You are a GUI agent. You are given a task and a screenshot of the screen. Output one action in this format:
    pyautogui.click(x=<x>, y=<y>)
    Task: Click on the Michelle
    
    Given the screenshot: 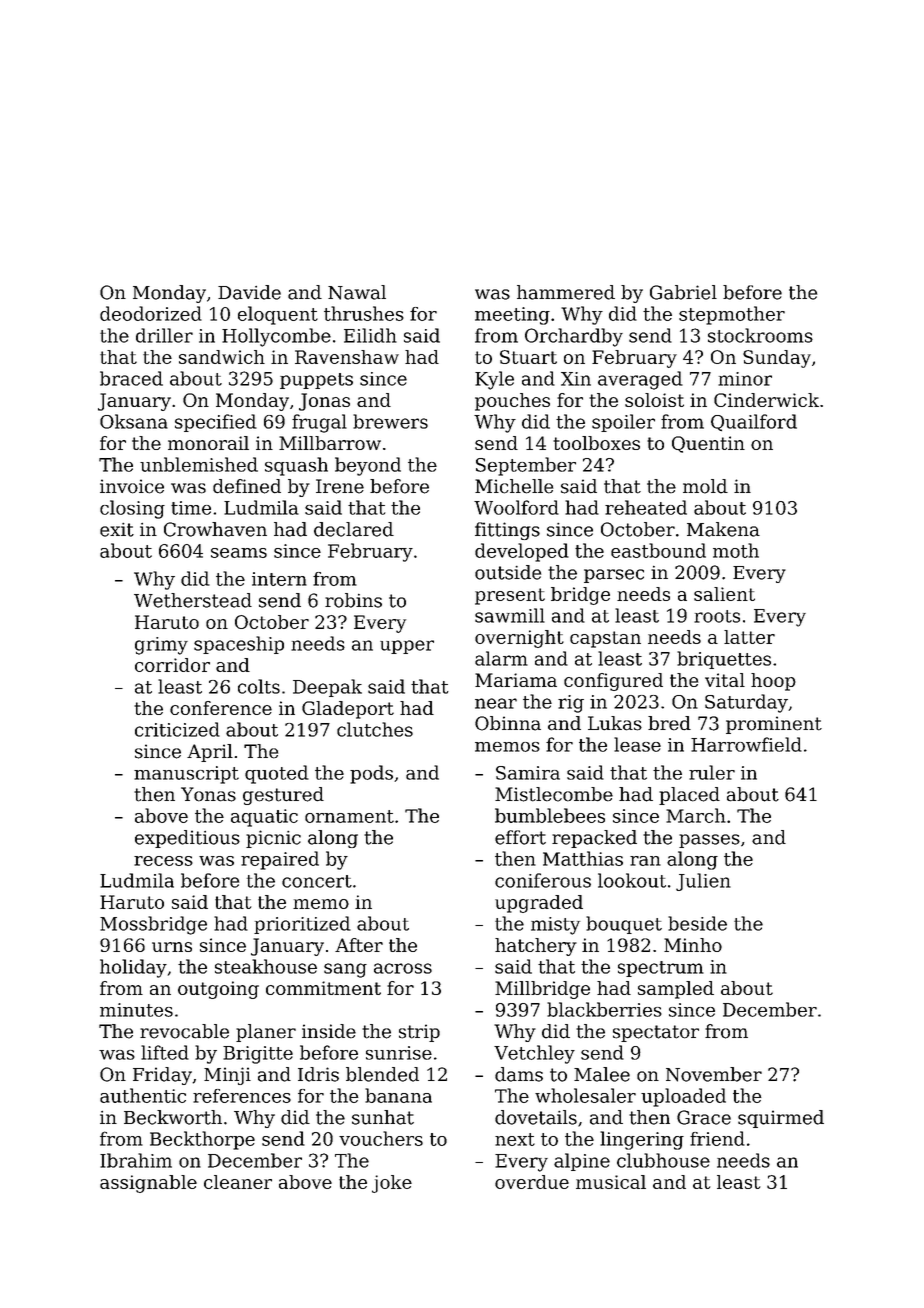 What is the action you would take?
    pyautogui.click(x=514, y=486)
